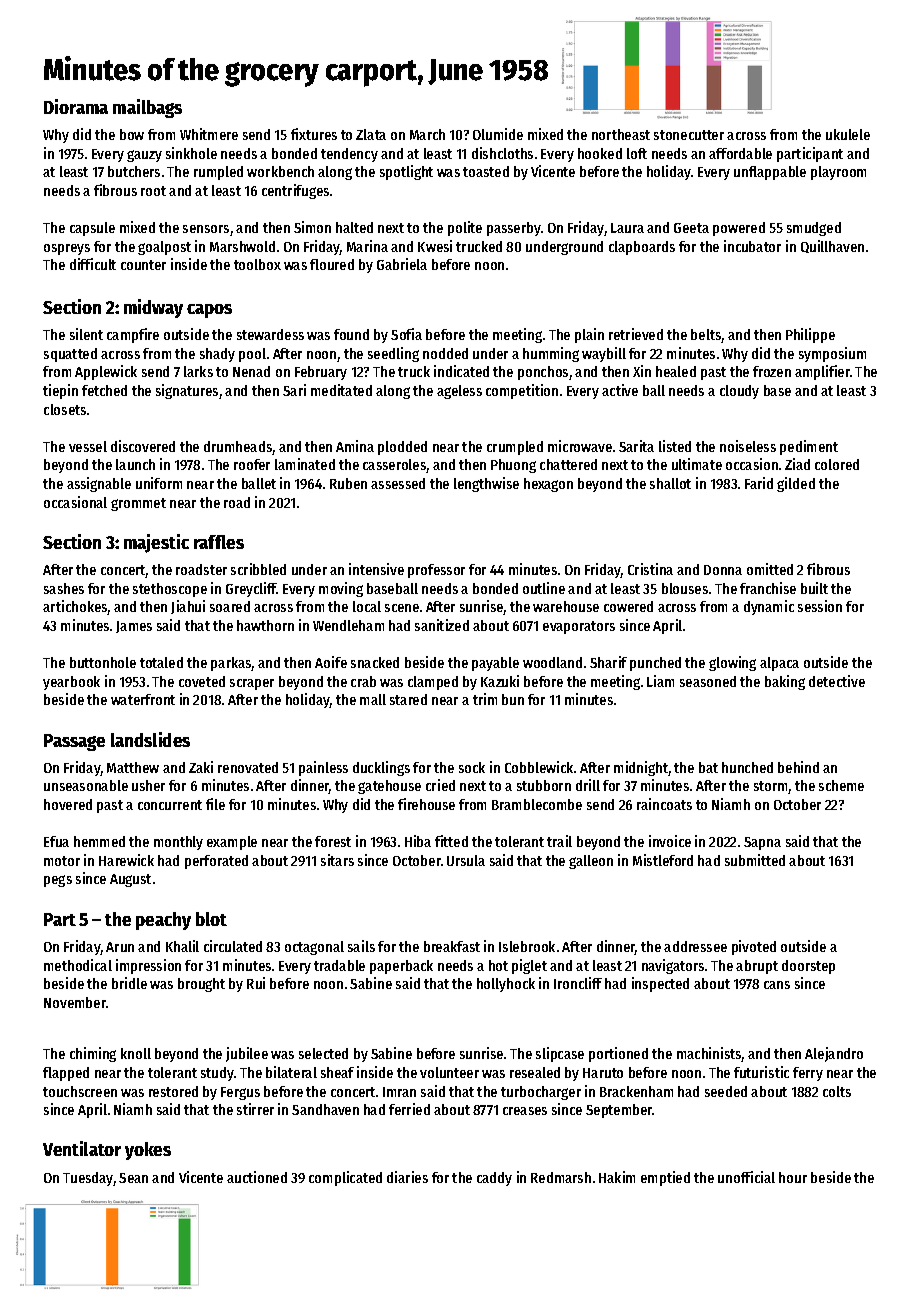  What do you see at coordinates (814, 588) in the screenshot?
I see `built` at bounding box center [814, 588].
